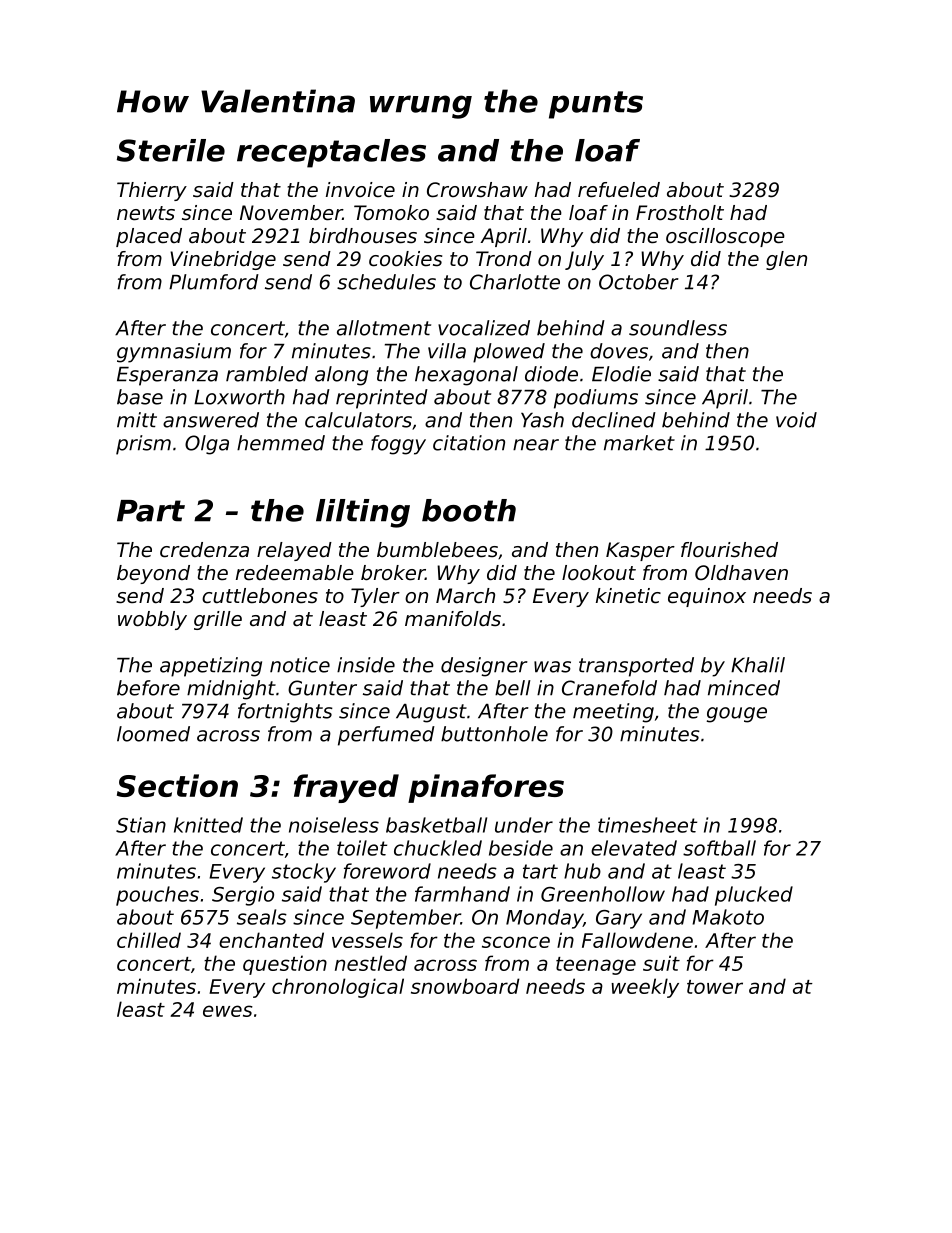 The width and height of the document is (952, 1233). I want to click on Khalil, so click(758, 665).
